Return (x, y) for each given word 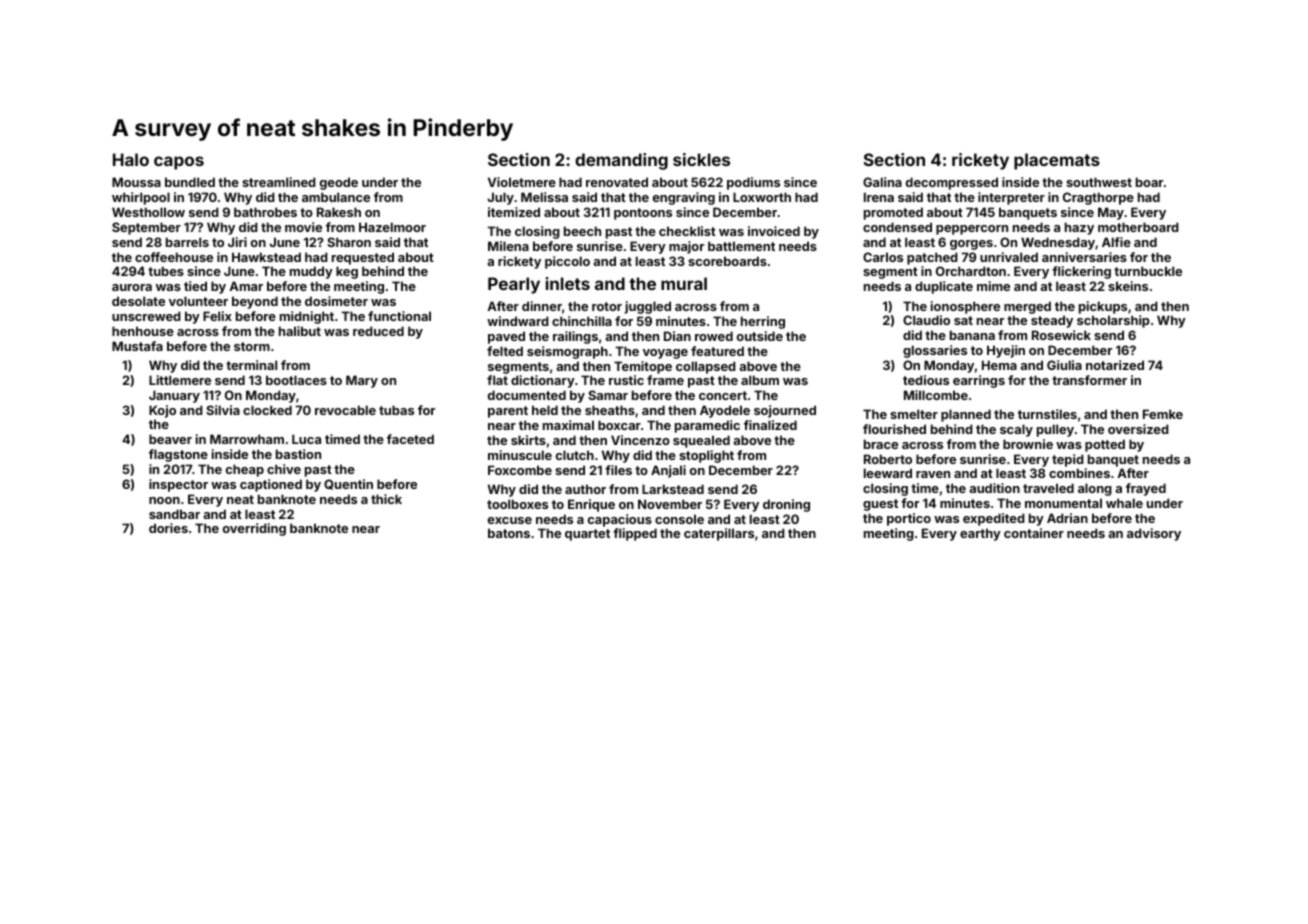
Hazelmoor (392, 227)
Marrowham (247, 439)
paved (506, 337)
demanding (621, 161)
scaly (1016, 430)
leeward (888, 473)
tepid (1068, 460)
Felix (217, 316)
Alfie (1116, 242)
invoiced (774, 231)
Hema (999, 365)
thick (386, 499)
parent (508, 412)
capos (179, 163)
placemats (1057, 161)
